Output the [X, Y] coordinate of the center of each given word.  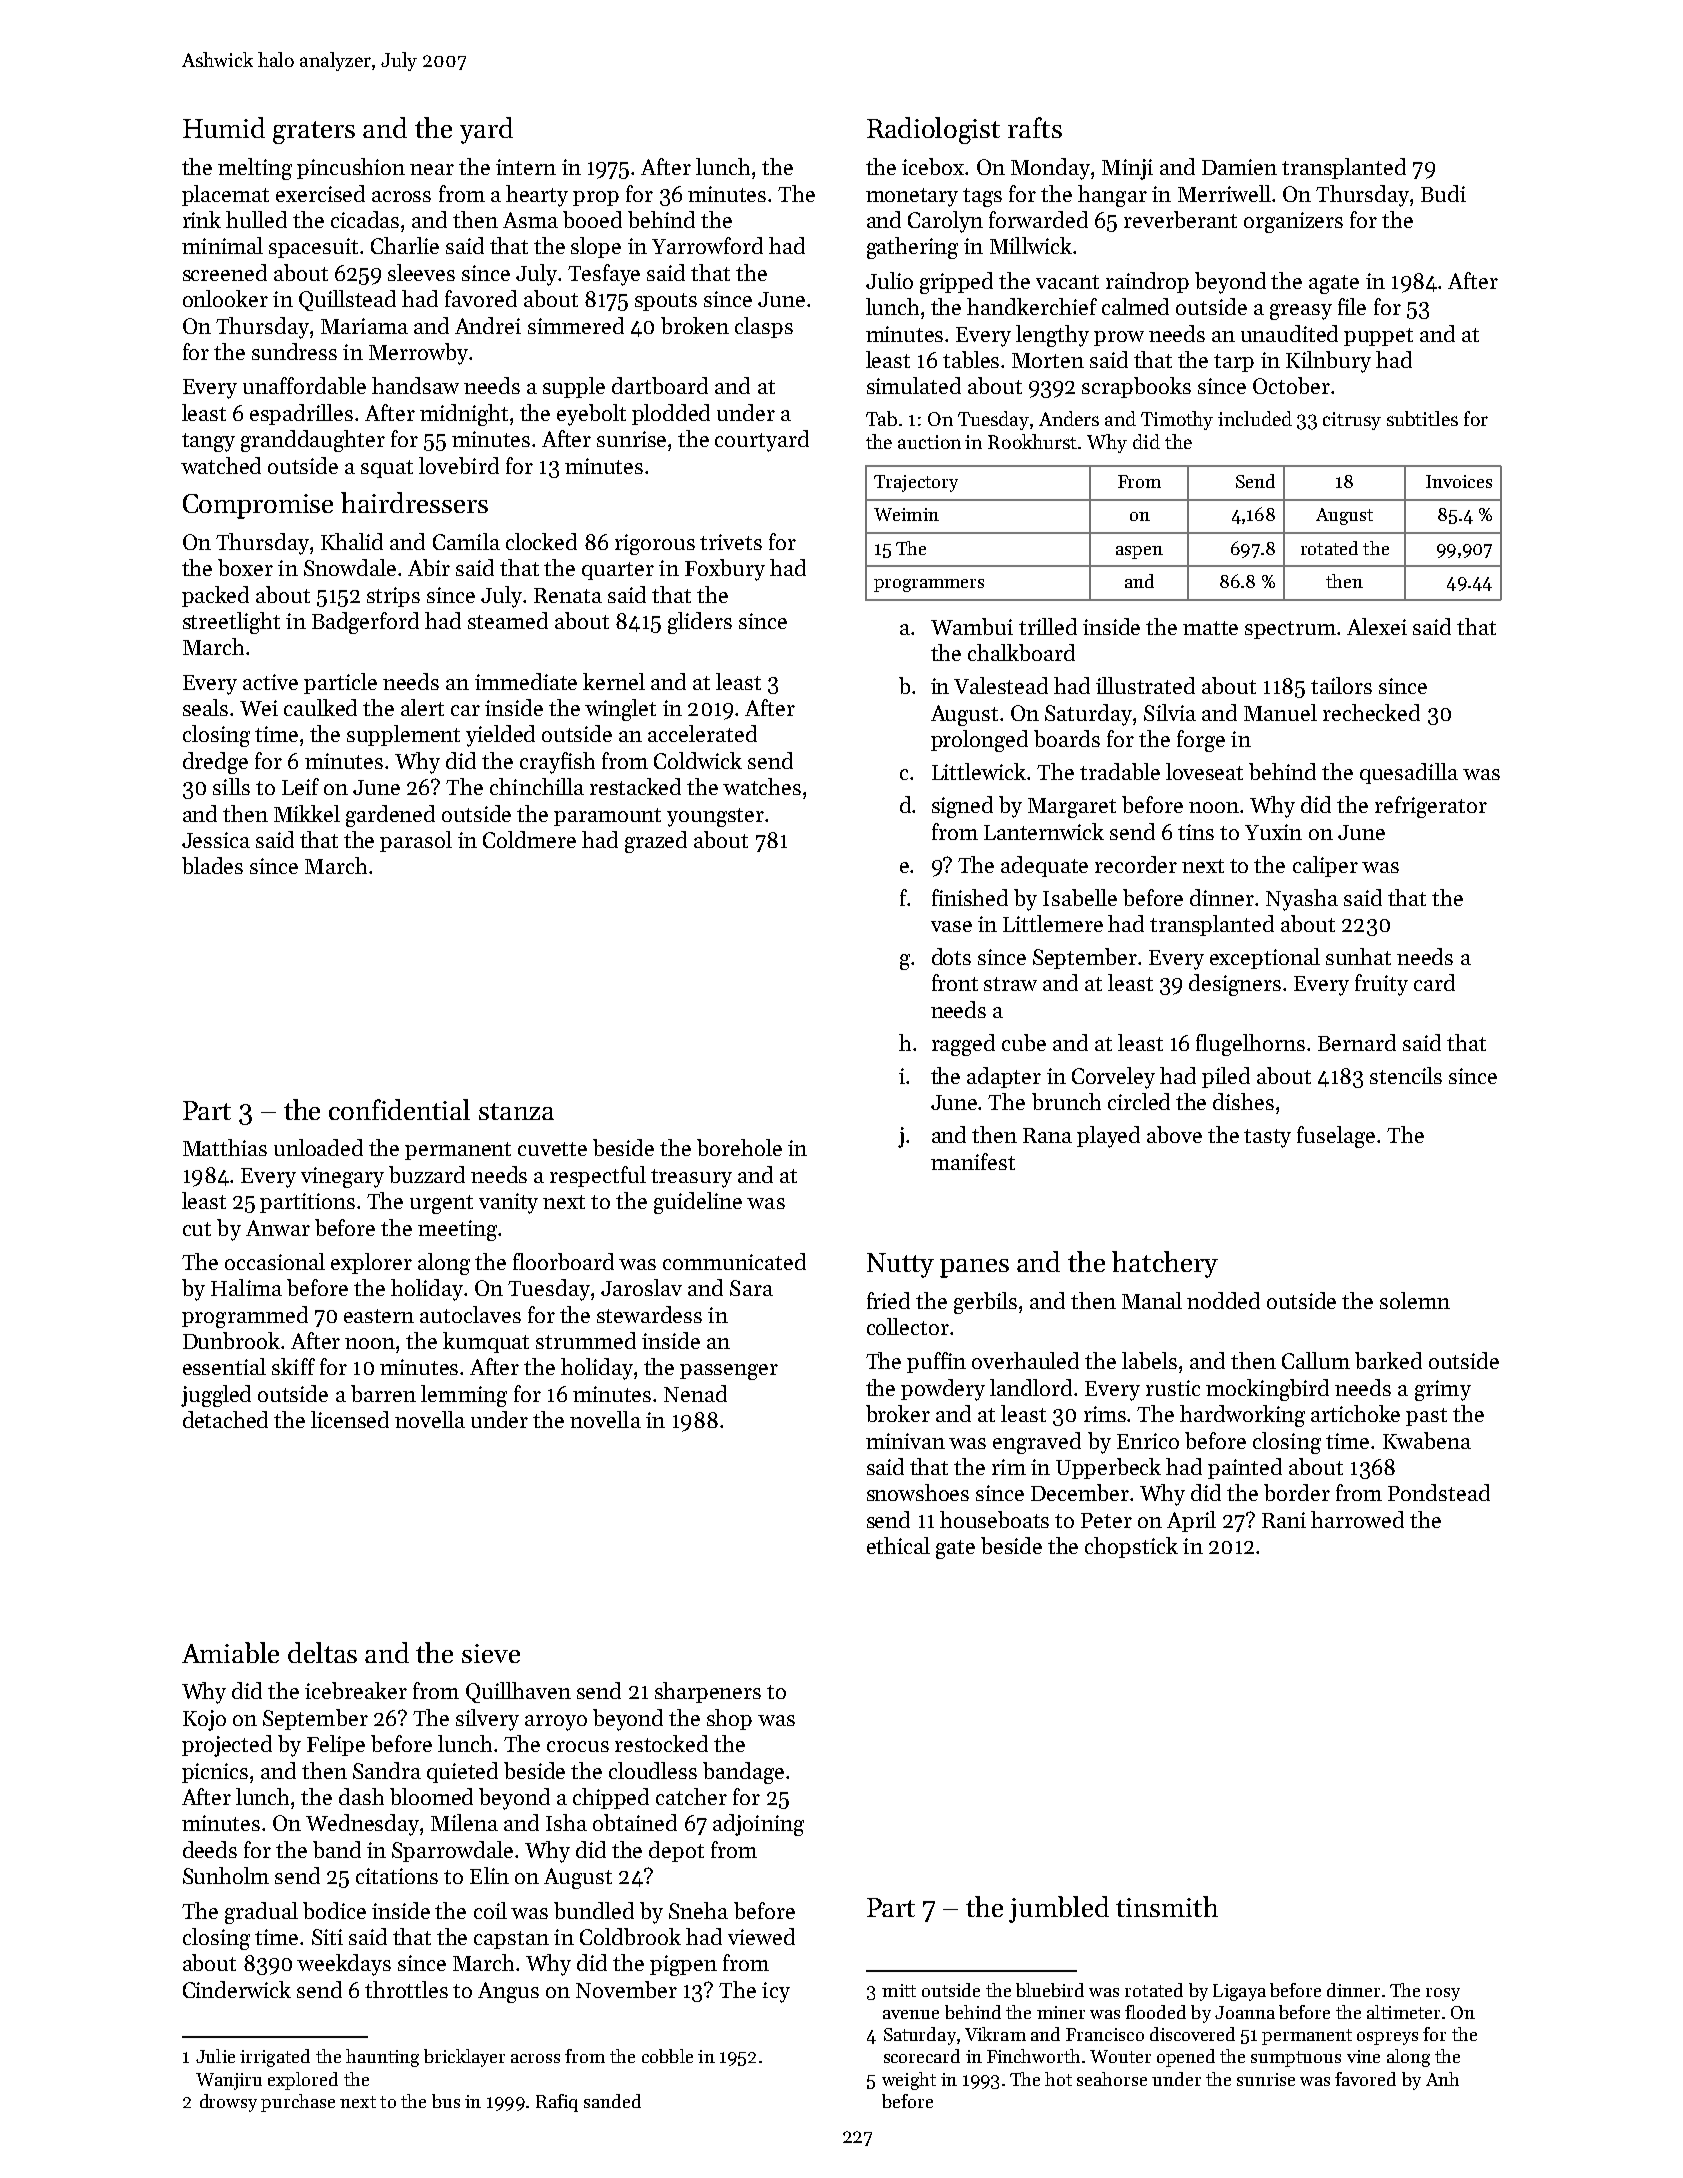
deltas [322, 1652]
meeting [457, 1230]
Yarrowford [707, 245]
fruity [1381, 985]
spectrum [1290, 630]
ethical [898, 1545]
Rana [1047, 1135]
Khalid [352, 541]
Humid [224, 127]
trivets [731, 542]
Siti [327, 1937]
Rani [1284, 1520]
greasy [1301, 312]
